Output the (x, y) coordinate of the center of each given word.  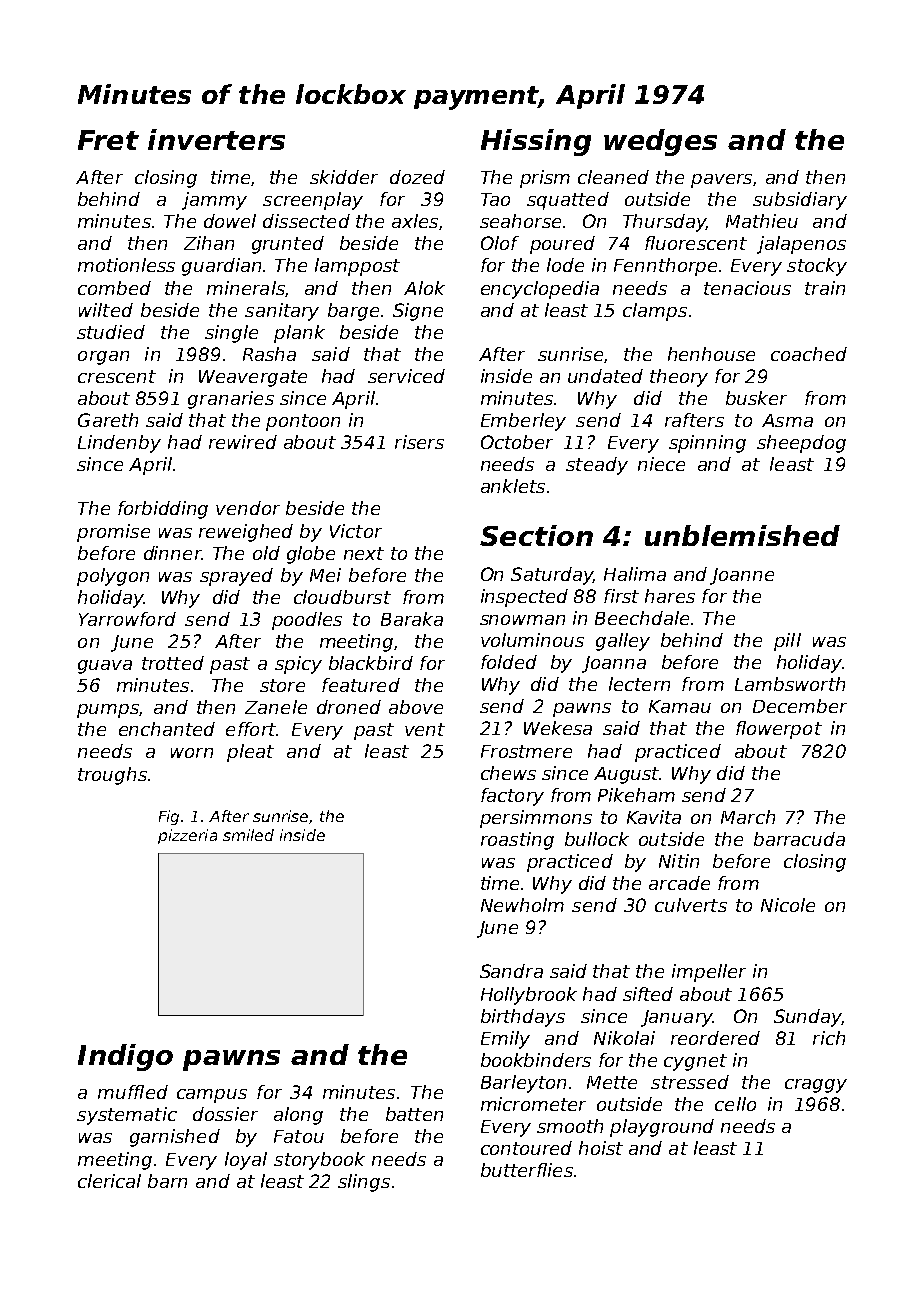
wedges (660, 142)
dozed (417, 177)
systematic (127, 1116)
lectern (639, 684)
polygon (113, 577)
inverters (216, 139)
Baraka (412, 619)
